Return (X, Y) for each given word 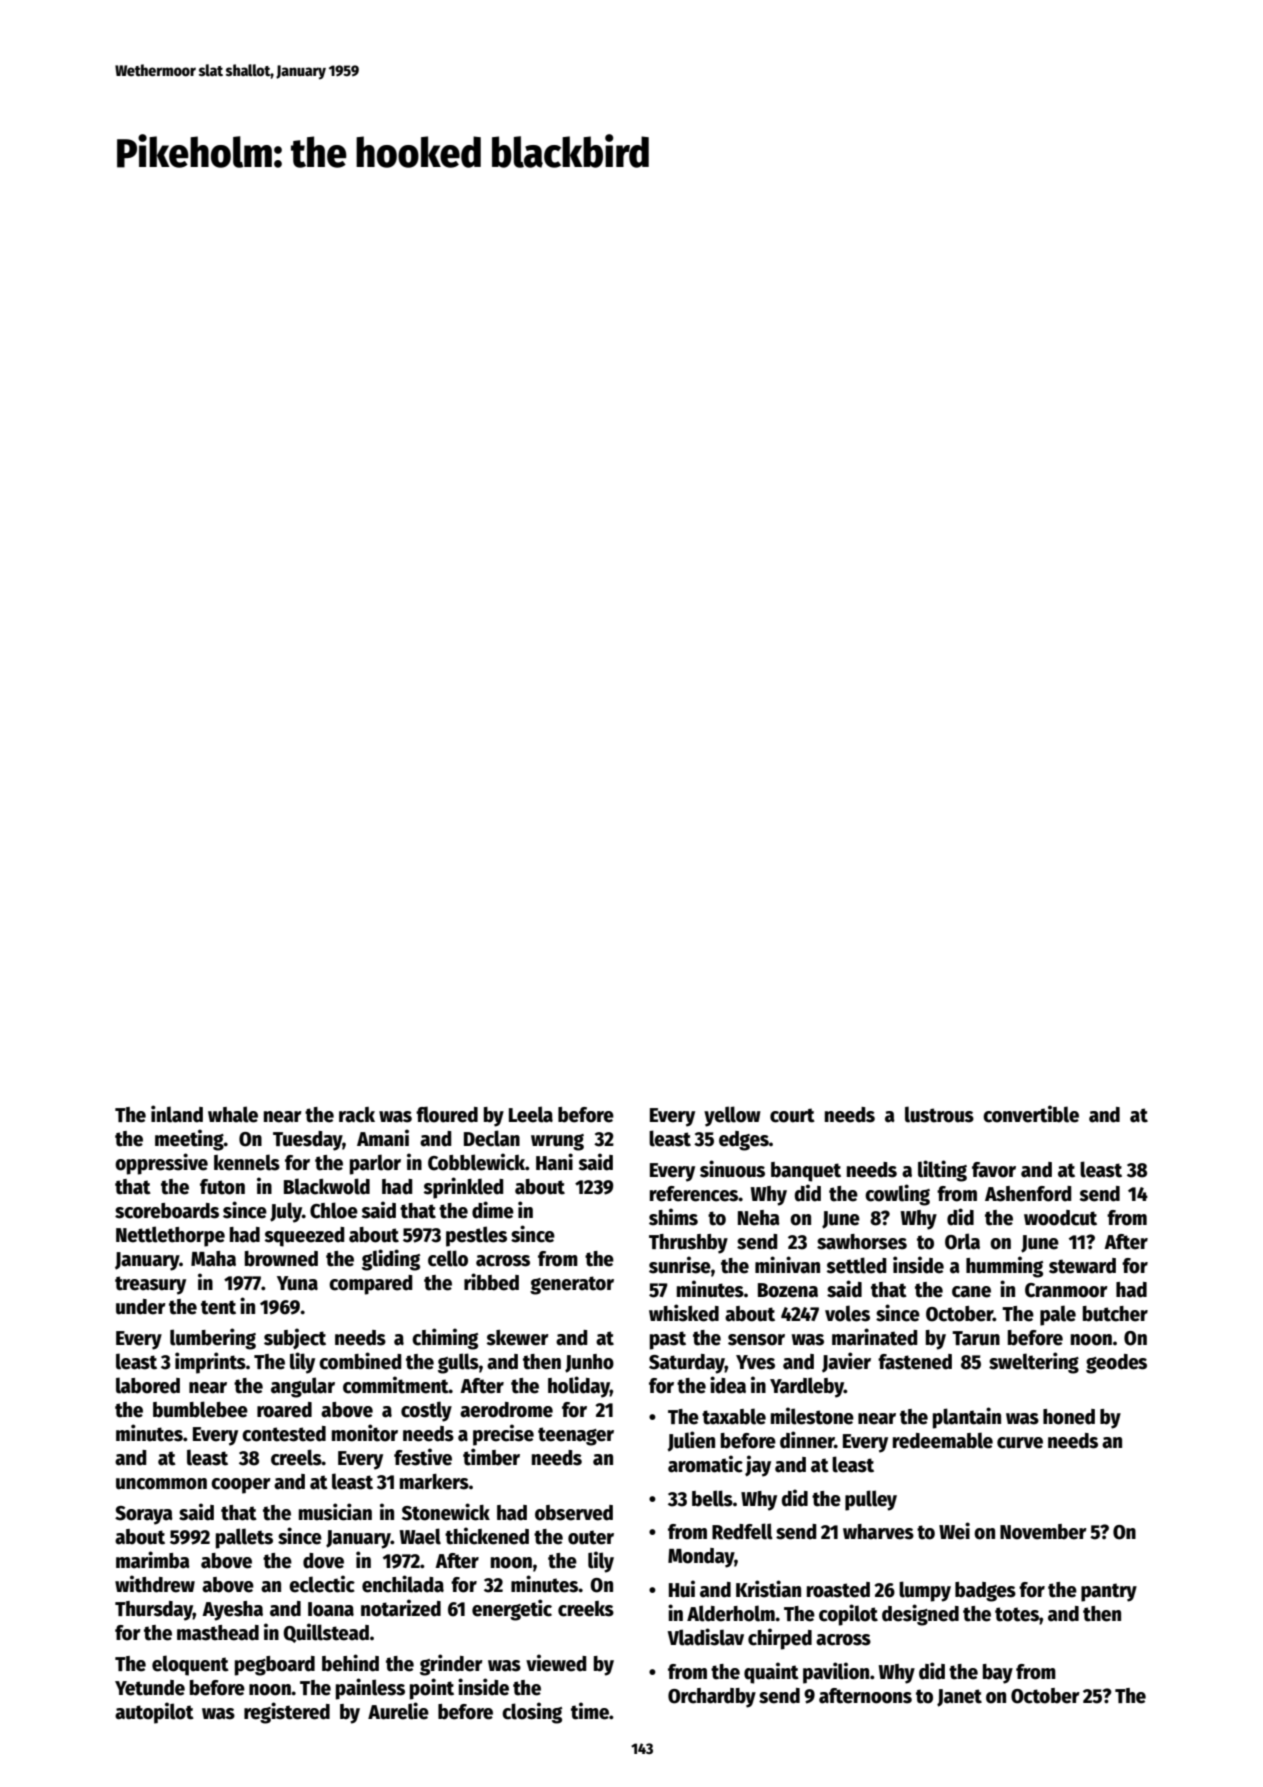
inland (177, 1114)
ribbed (491, 1282)
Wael (420, 1536)
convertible (1031, 1114)
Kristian (768, 1589)
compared (370, 1285)
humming (1004, 1267)
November (1043, 1532)
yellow (732, 1116)
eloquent (190, 1665)
